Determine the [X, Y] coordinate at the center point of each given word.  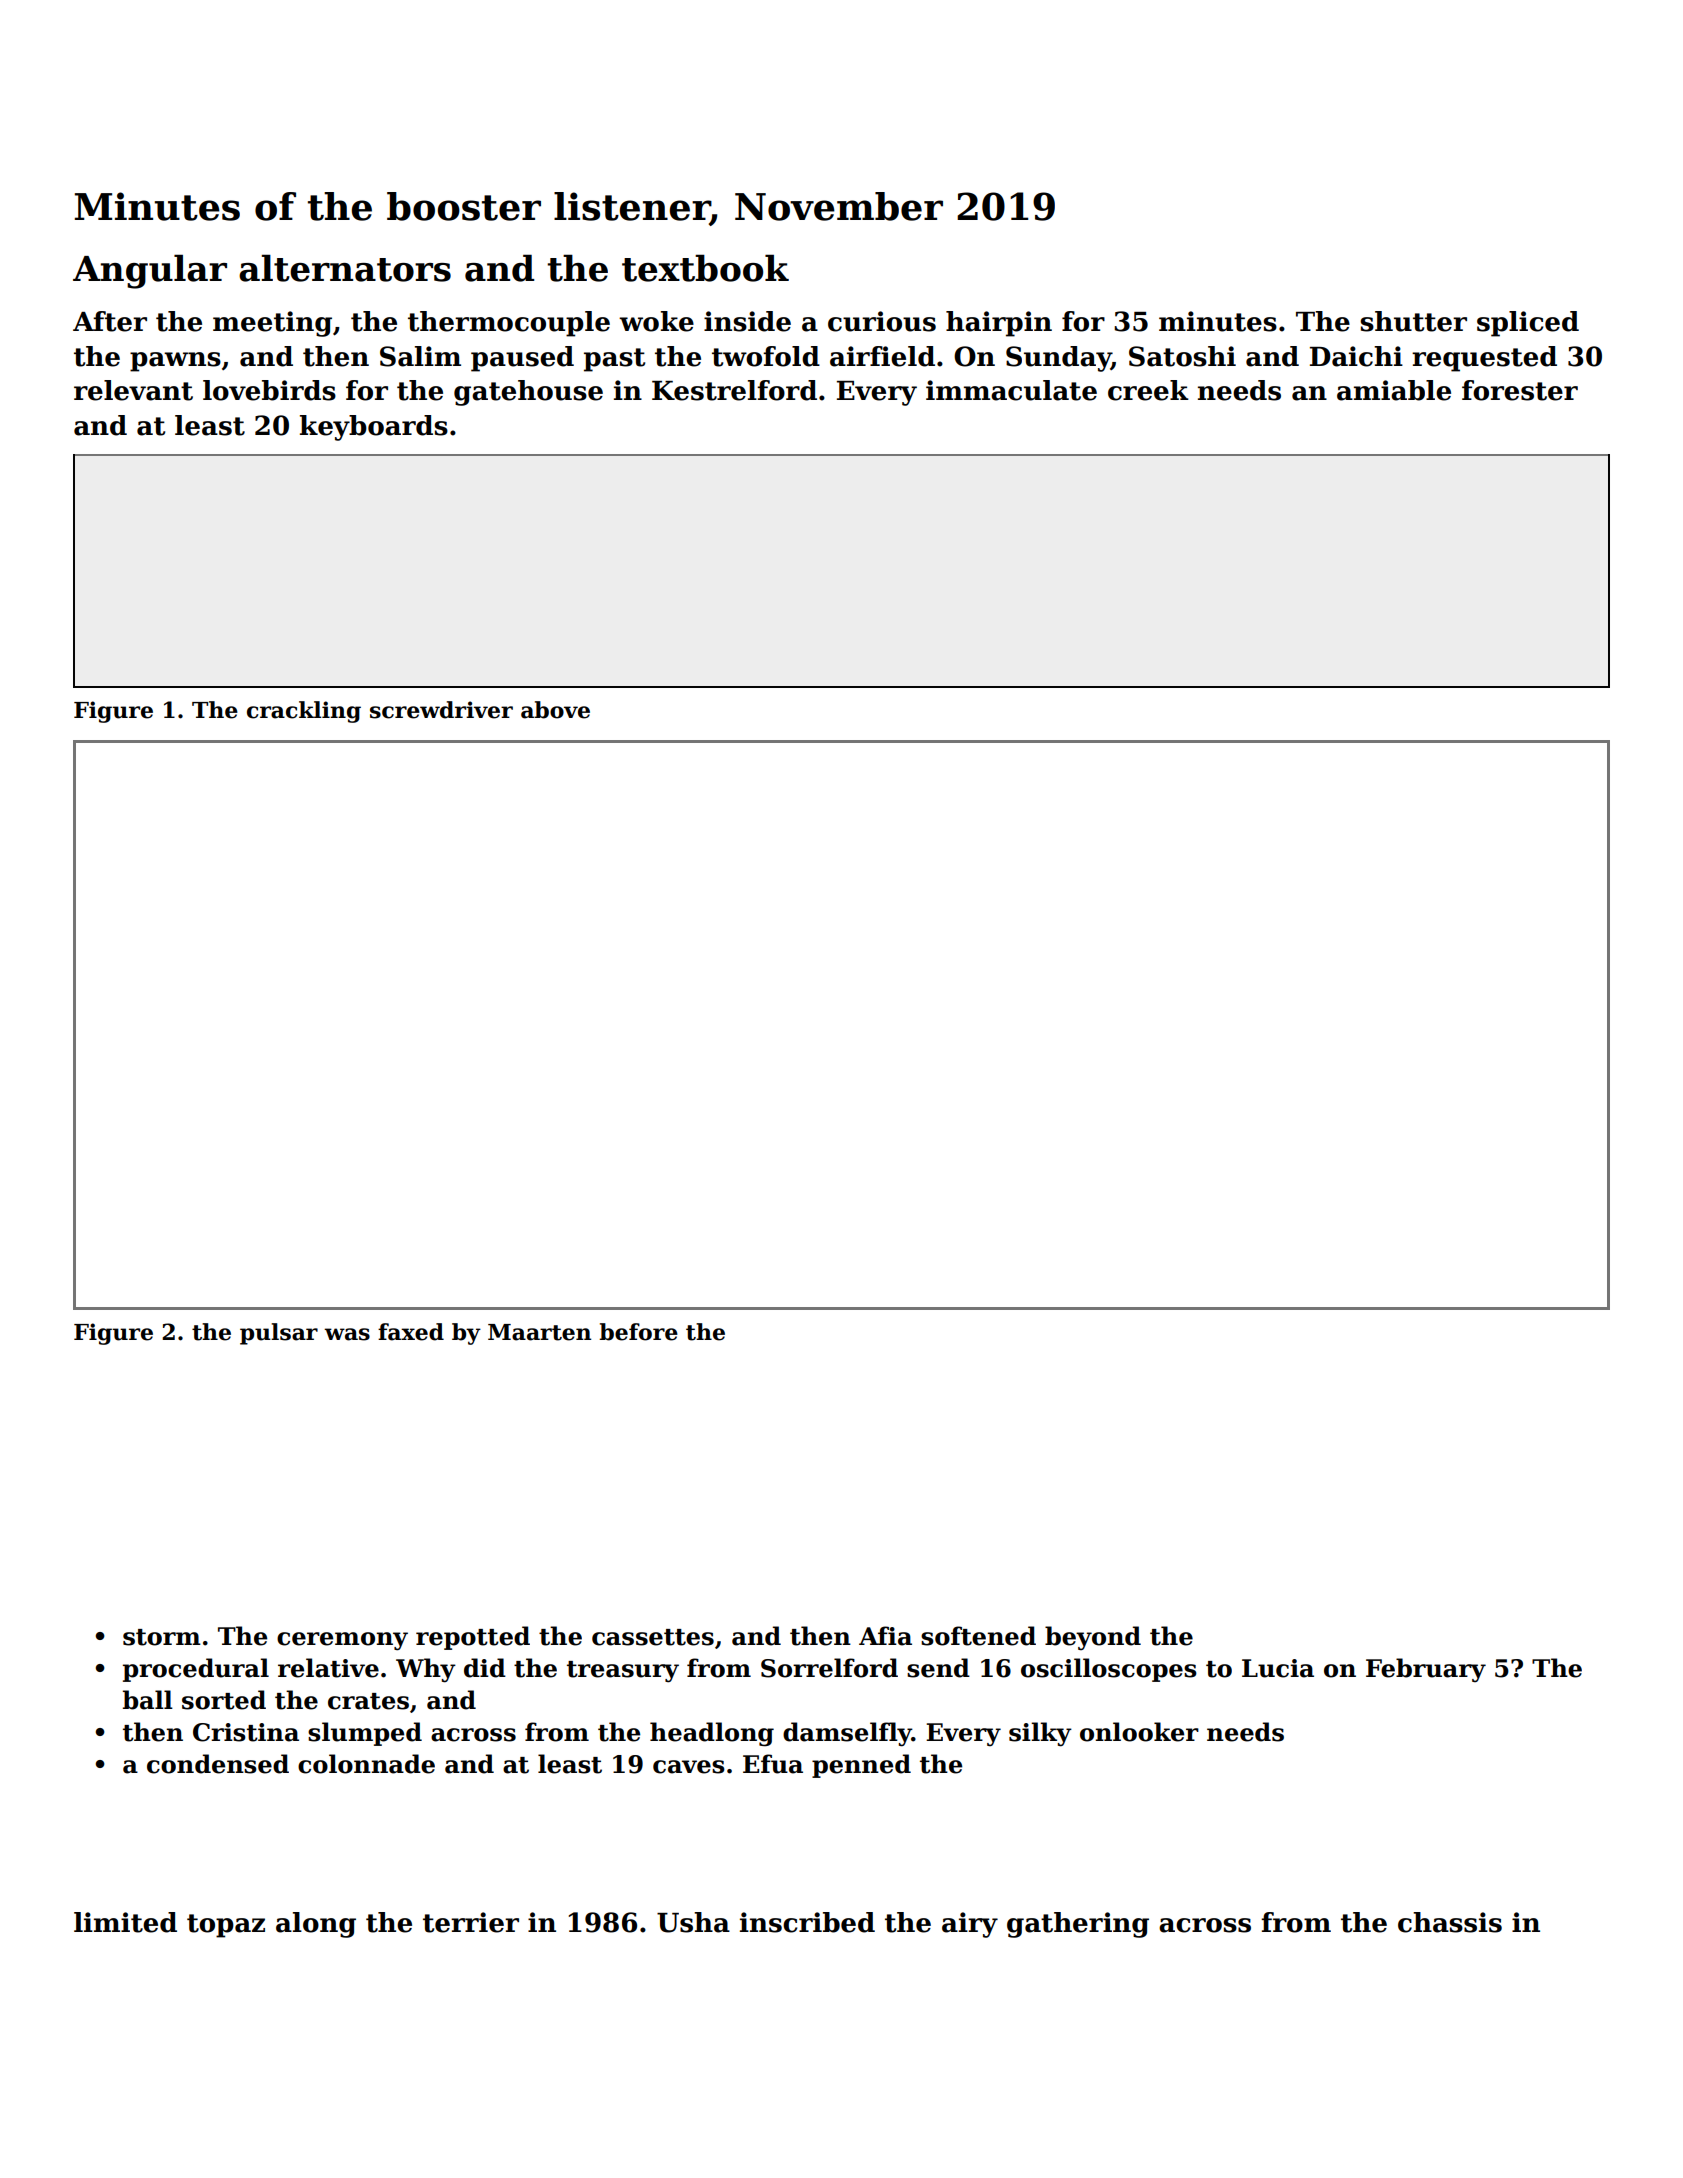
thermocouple [509, 324]
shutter [1413, 321]
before [638, 1332]
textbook [705, 268]
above [555, 710]
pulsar [279, 1334]
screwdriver [441, 710]
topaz [226, 1926]
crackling [304, 712]
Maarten [539, 1332]
